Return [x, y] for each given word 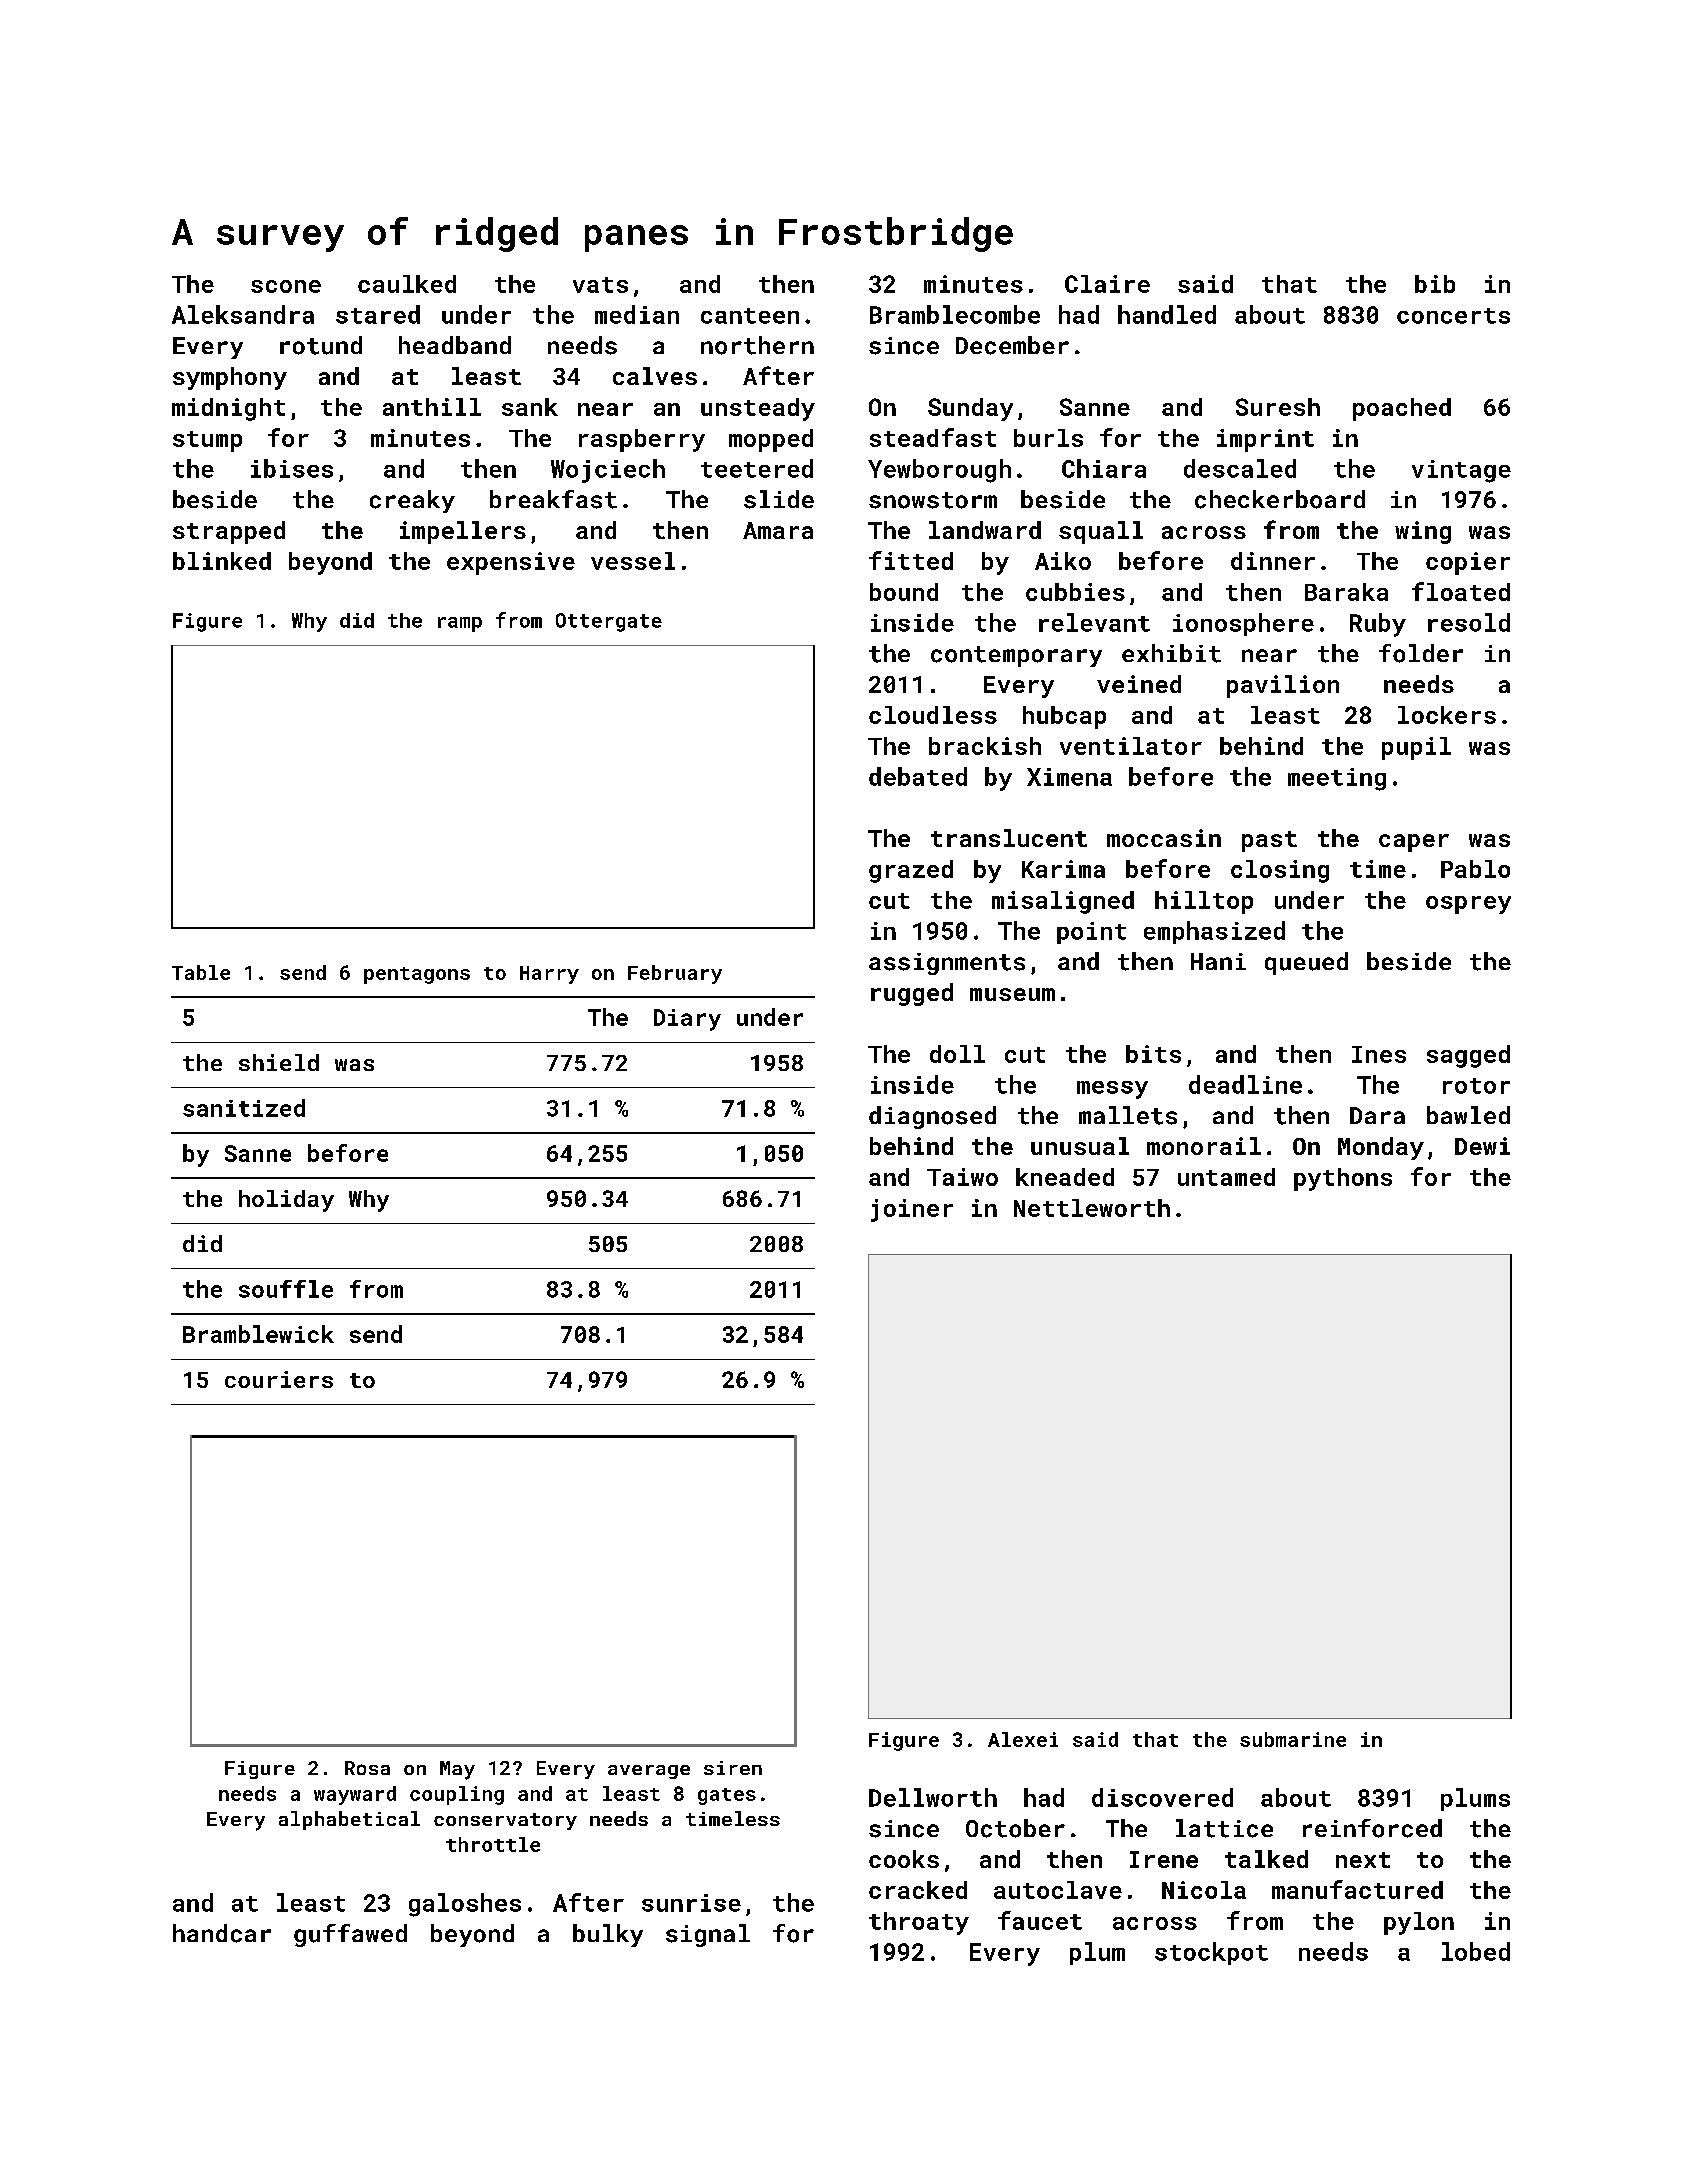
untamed [1226, 1177]
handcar [222, 1933]
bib [1435, 284]
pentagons [417, 975]
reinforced [1372, 1828]
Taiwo [962, 1177]
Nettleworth [1092, 1208]
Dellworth [933, 1797]
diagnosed [932, 1117]
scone [286, 286]
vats [600, 285]
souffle [286, 1289]
